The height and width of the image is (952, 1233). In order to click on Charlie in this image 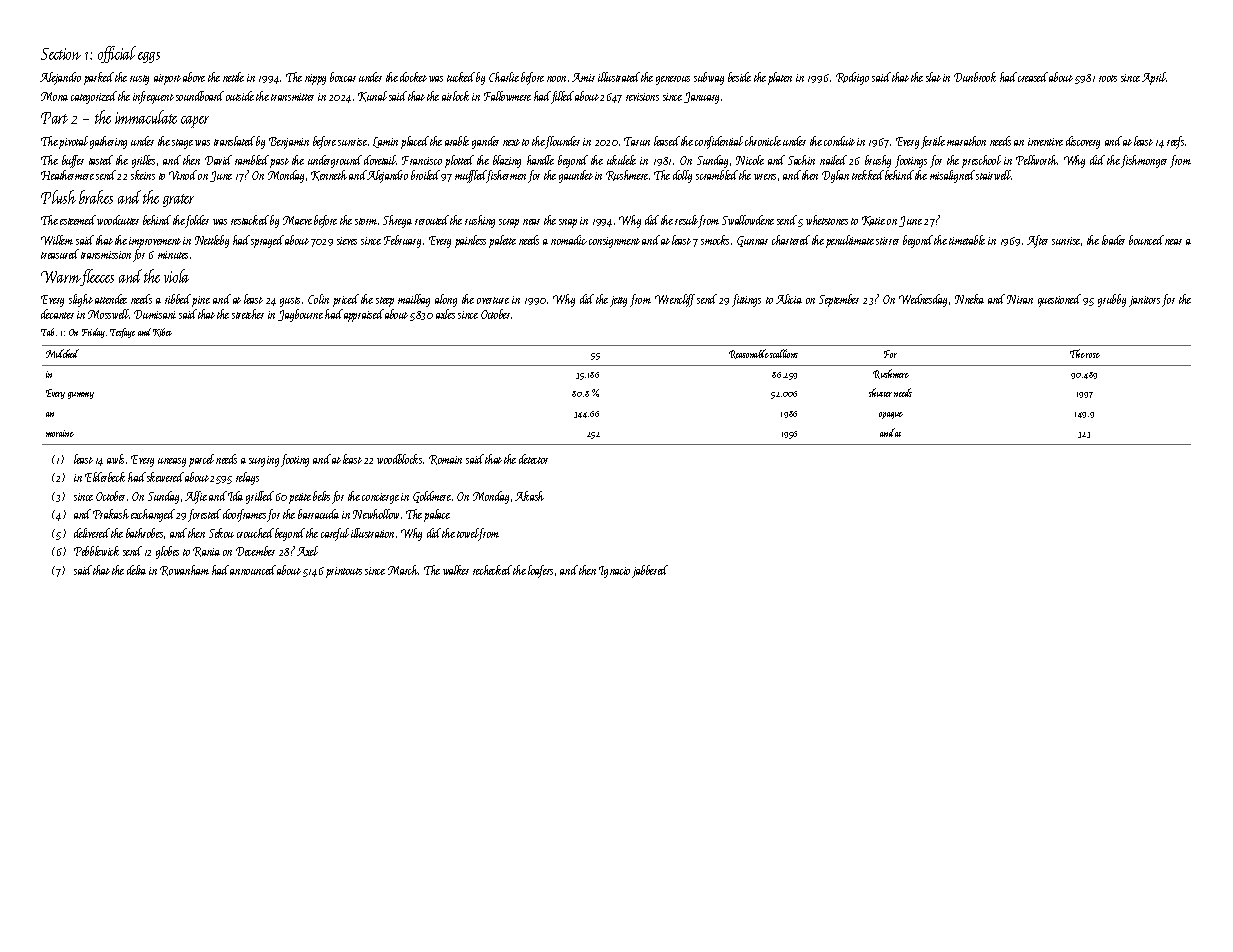, I will do `click(504, 77)`.
